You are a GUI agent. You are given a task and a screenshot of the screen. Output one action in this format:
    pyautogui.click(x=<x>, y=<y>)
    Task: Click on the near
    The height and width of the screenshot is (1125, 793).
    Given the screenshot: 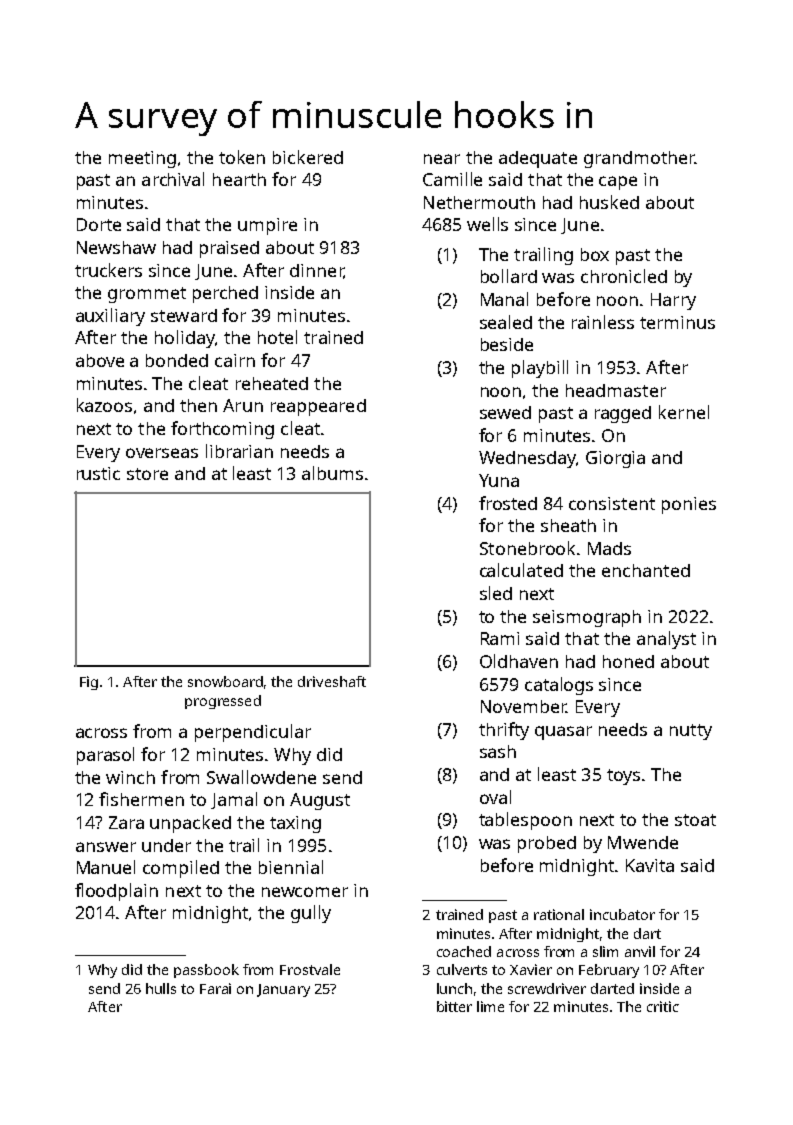 What is the action you would take?
    pyautogui.click(x=442, y=159)
